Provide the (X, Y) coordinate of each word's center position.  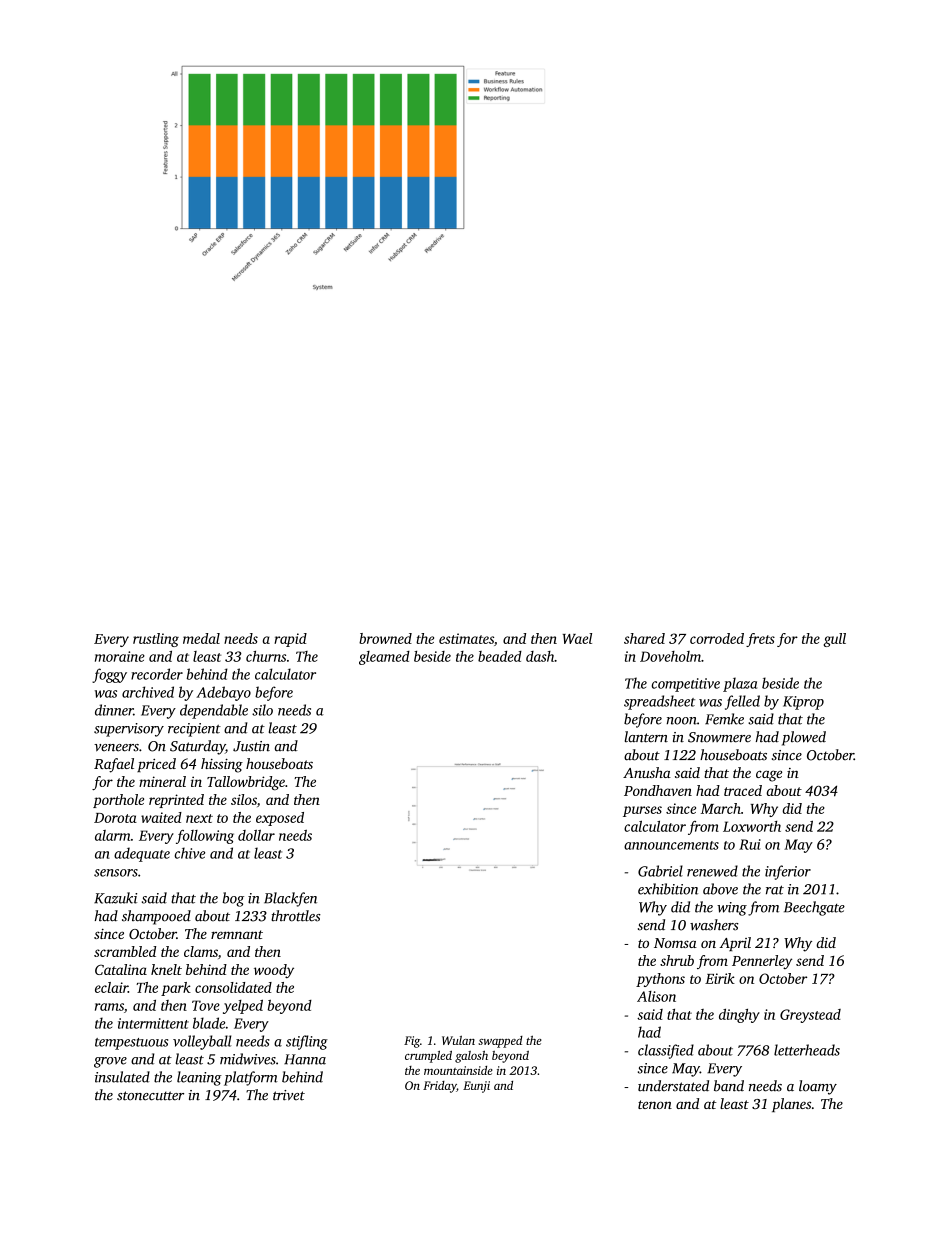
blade (209, 1023)
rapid (290, 640)
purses (642, 811)
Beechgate (814, 908)
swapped (500, 1042)
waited (161, 817)
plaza (740, 684)
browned (385, 638)
